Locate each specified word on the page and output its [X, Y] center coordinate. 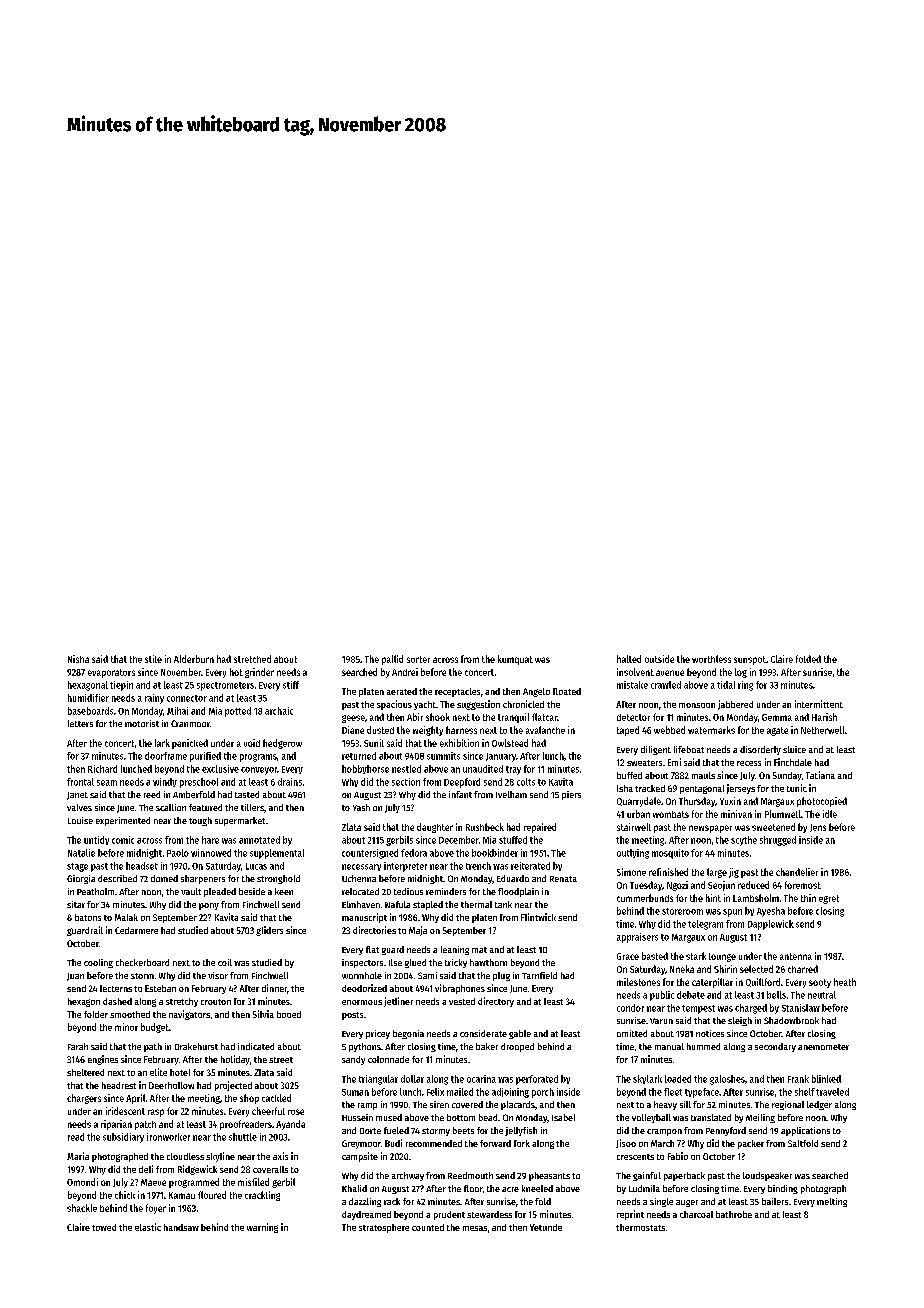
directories [374, 930]
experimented [123, 821]
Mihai [177, 711]
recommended [434, 1143]
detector [633, 717]
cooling [98, 963]
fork [522, 1143]
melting [832, 1202]
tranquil [513, 718]
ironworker [168, 1137]
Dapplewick [771, 925]
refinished [668, 872]
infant [460, 794]
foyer [156, 1209]
